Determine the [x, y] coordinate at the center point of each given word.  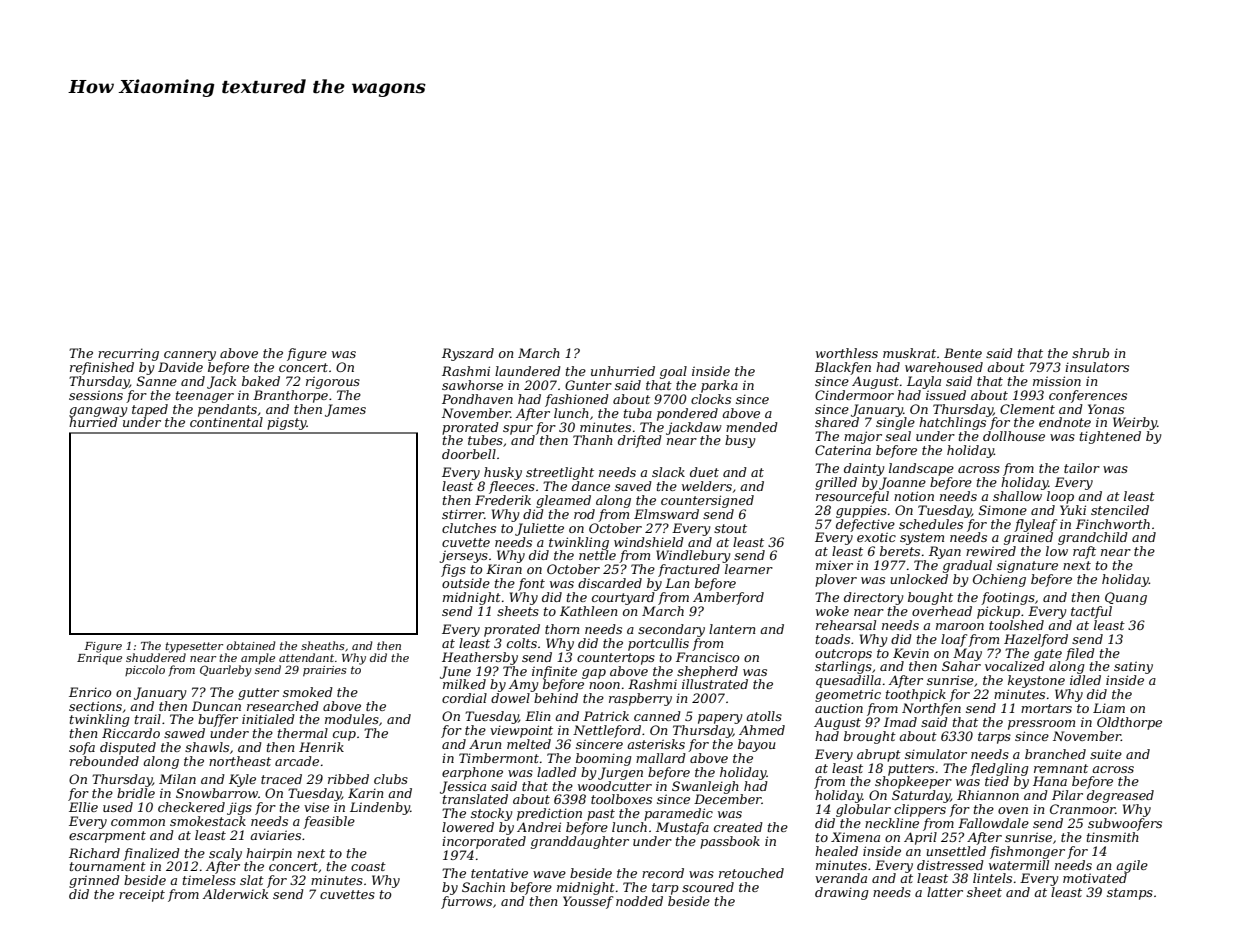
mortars [1046, 708]
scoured [708, 887]
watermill [1019, 865]
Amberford [728, 598]
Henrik [321, 747]
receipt [142, 895]
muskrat [909, 353]
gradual [967, 566]
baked [261, 381]
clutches [469, 528]
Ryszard [468, 354]
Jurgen [620, 773]
